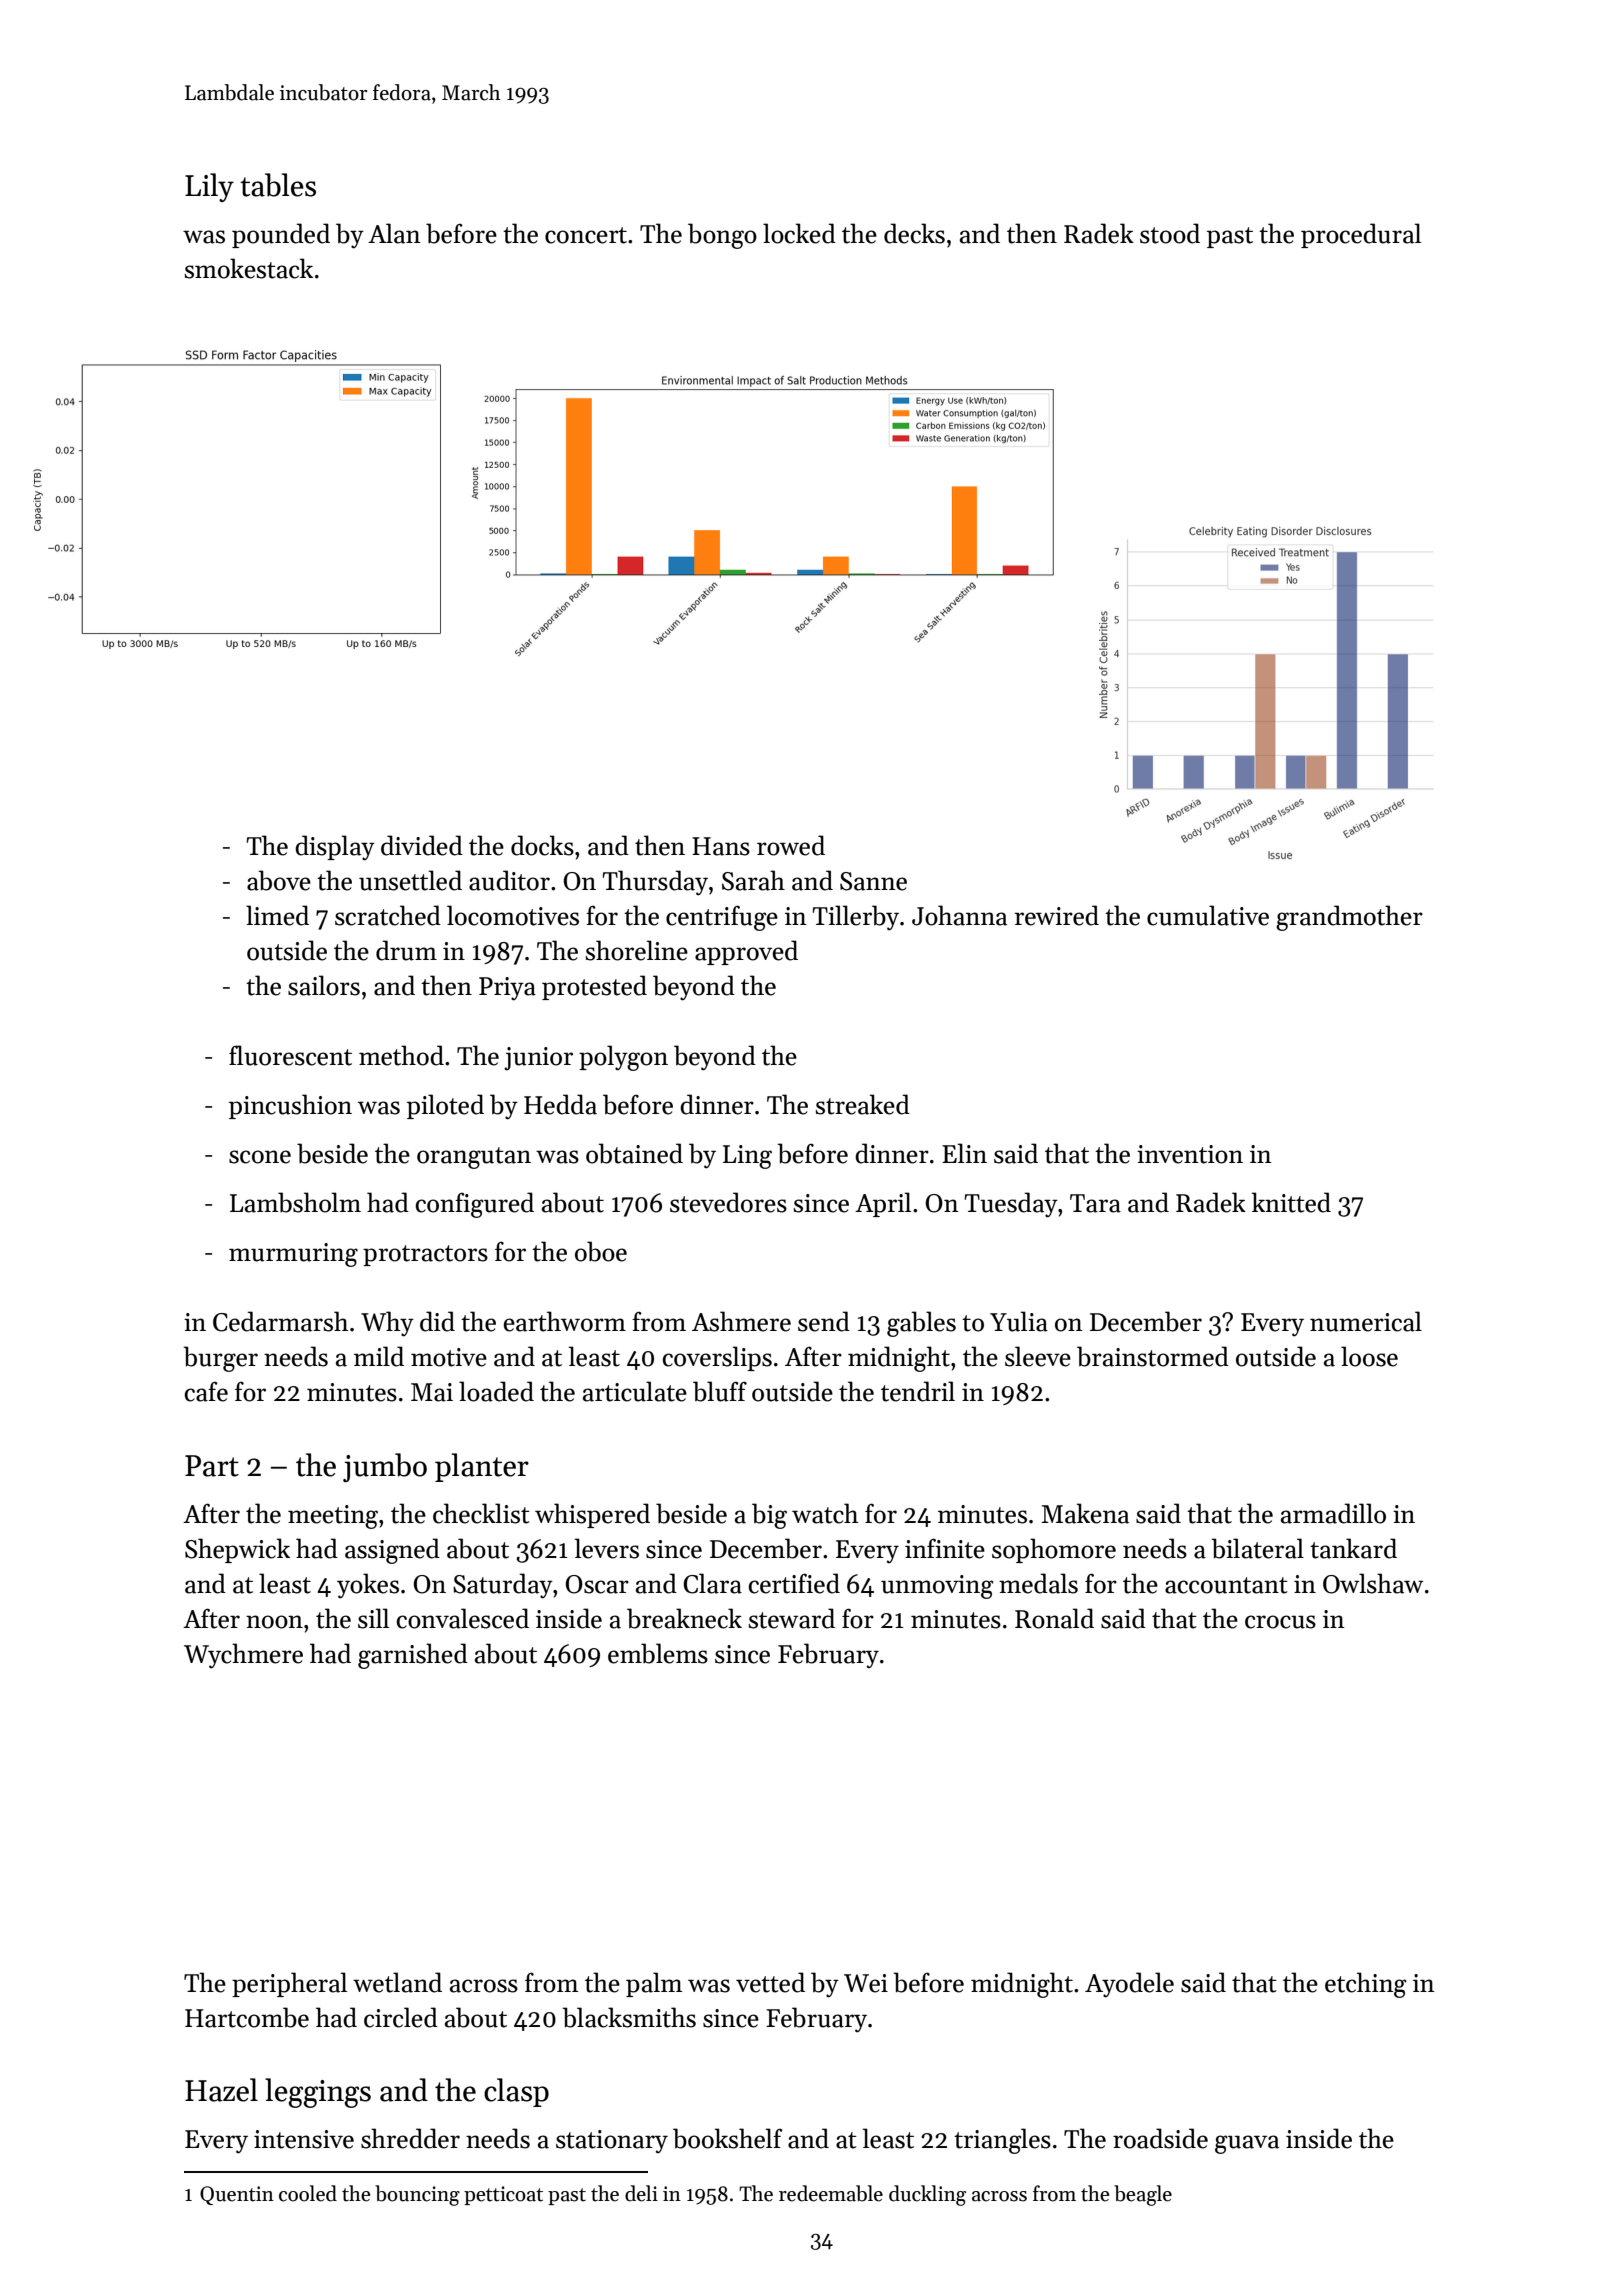 This document has height=2292, width=1620. Describe the element at coordinates (394, 233) in the document. I see `Alan` at that location.
